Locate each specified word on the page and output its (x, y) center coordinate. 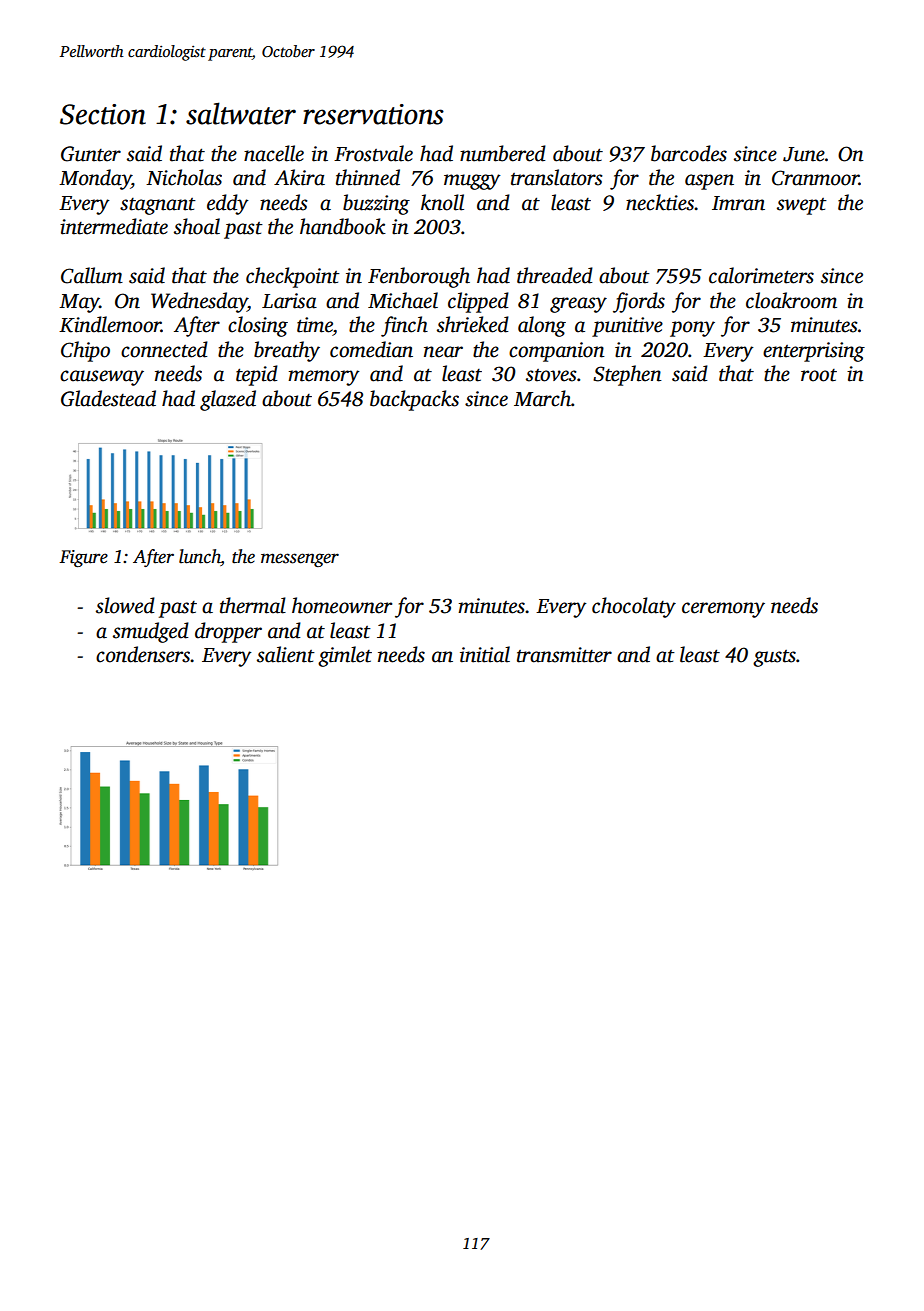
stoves (551, 375)
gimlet (345, 656)
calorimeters (761, 275)
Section (103, 114)
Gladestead (108, 398)
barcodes (689, 153)
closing (258, 326)
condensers (143, 654)
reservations (373, 114)
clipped (478, 302)
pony (692, 329)
